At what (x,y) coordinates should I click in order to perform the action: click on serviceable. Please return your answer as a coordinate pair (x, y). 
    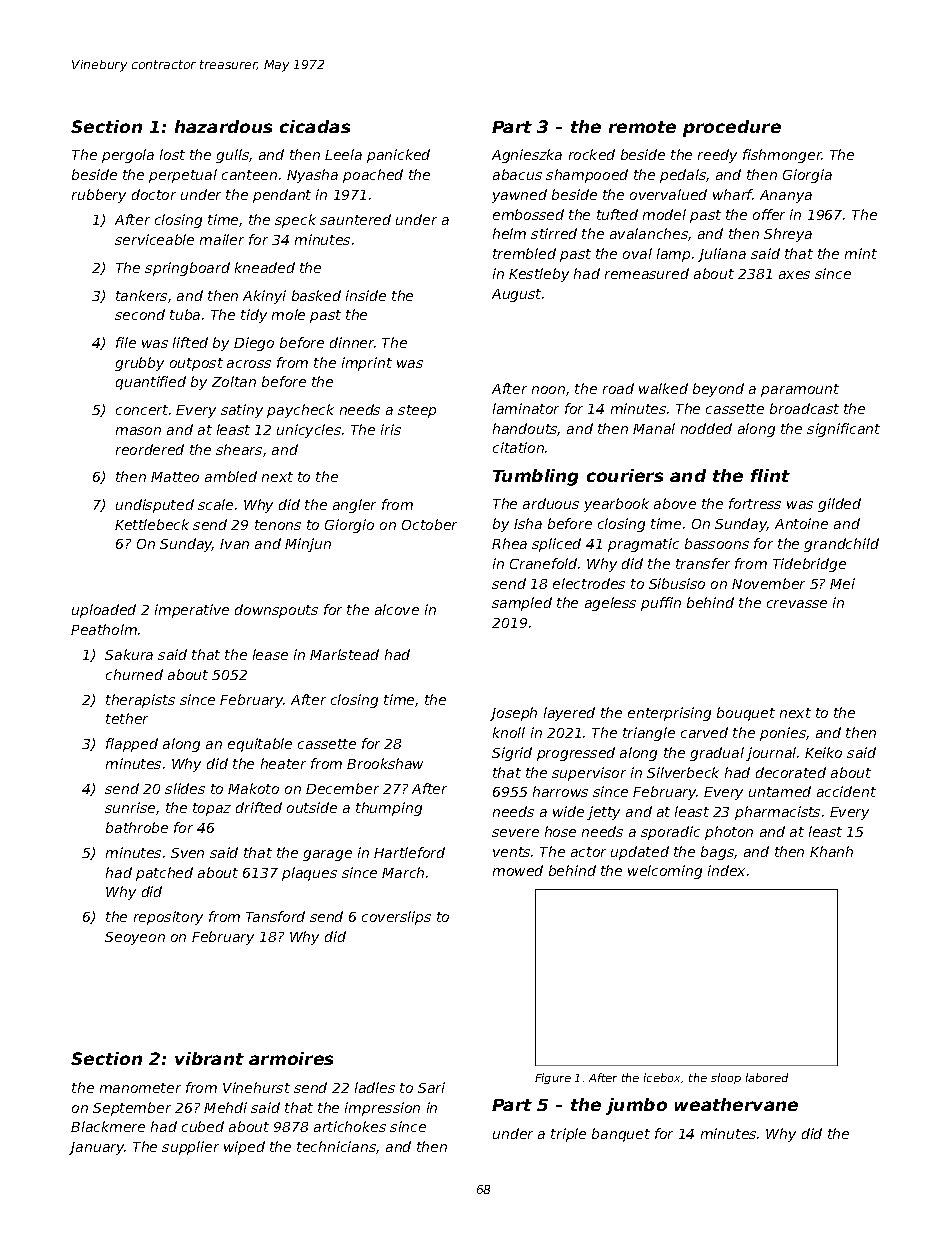
    Looking at the image, I should click on (154, 239).
